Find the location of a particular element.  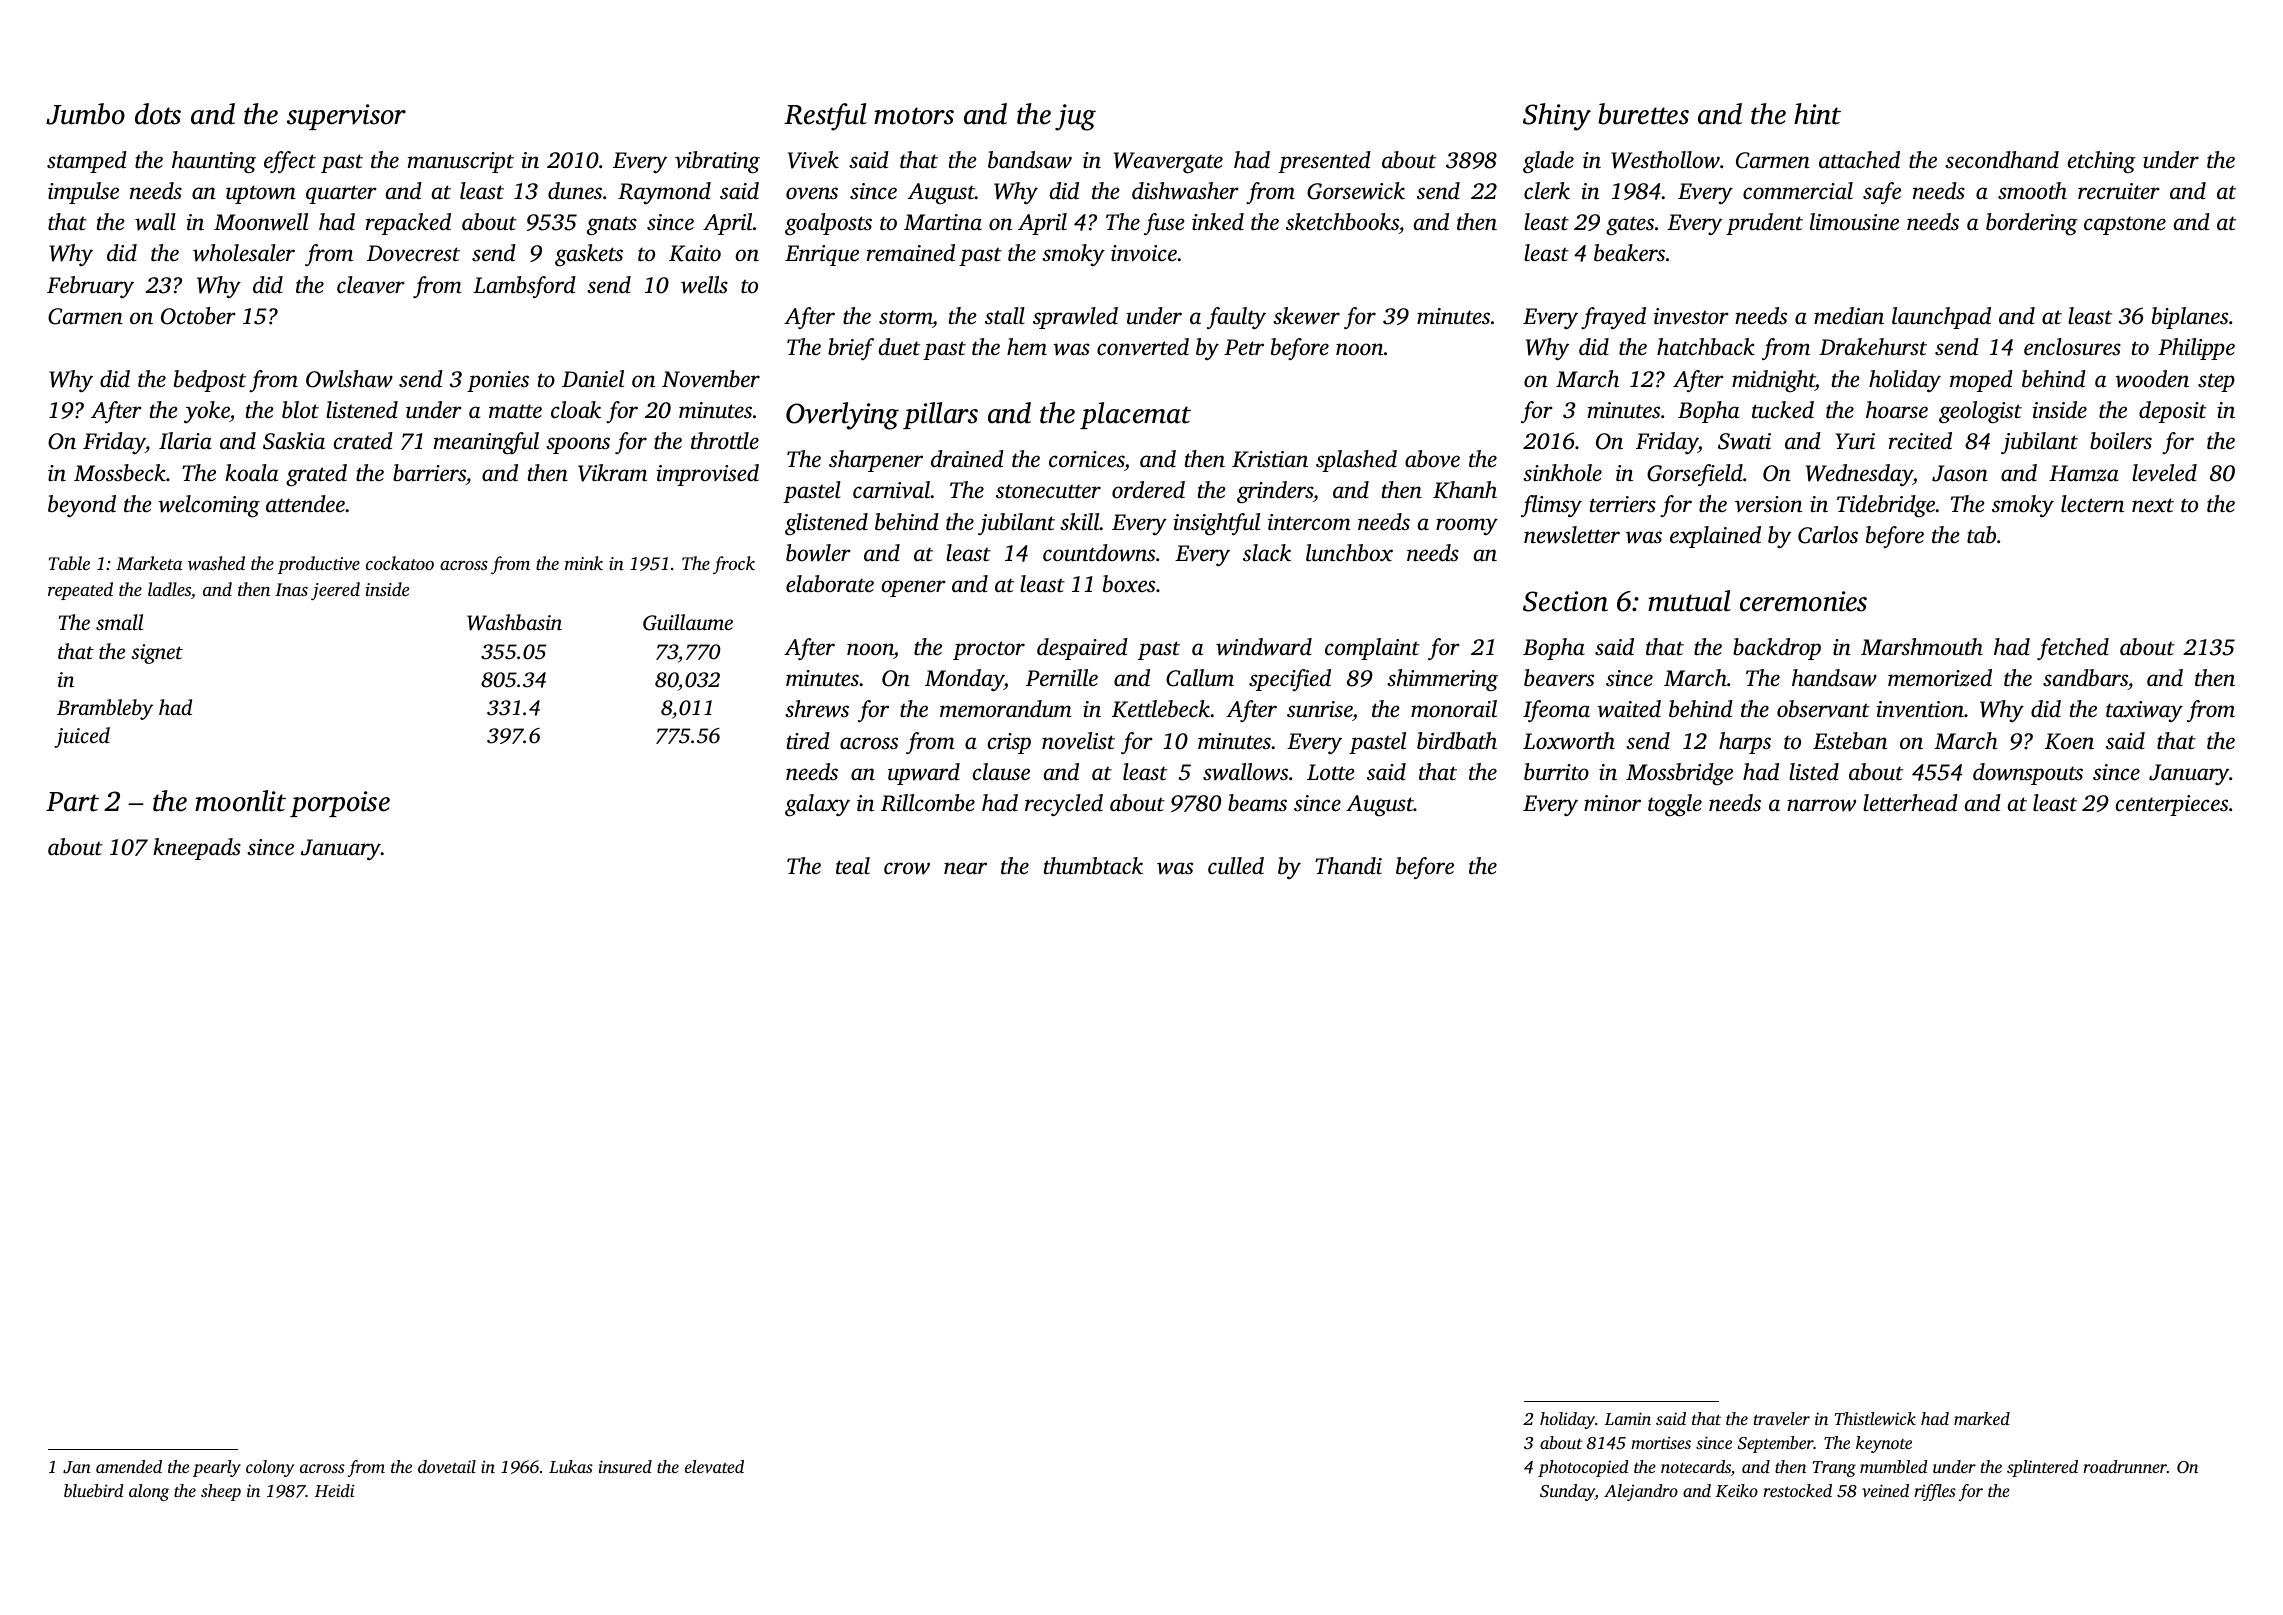

bowler is located at coordinates (818, 553).
